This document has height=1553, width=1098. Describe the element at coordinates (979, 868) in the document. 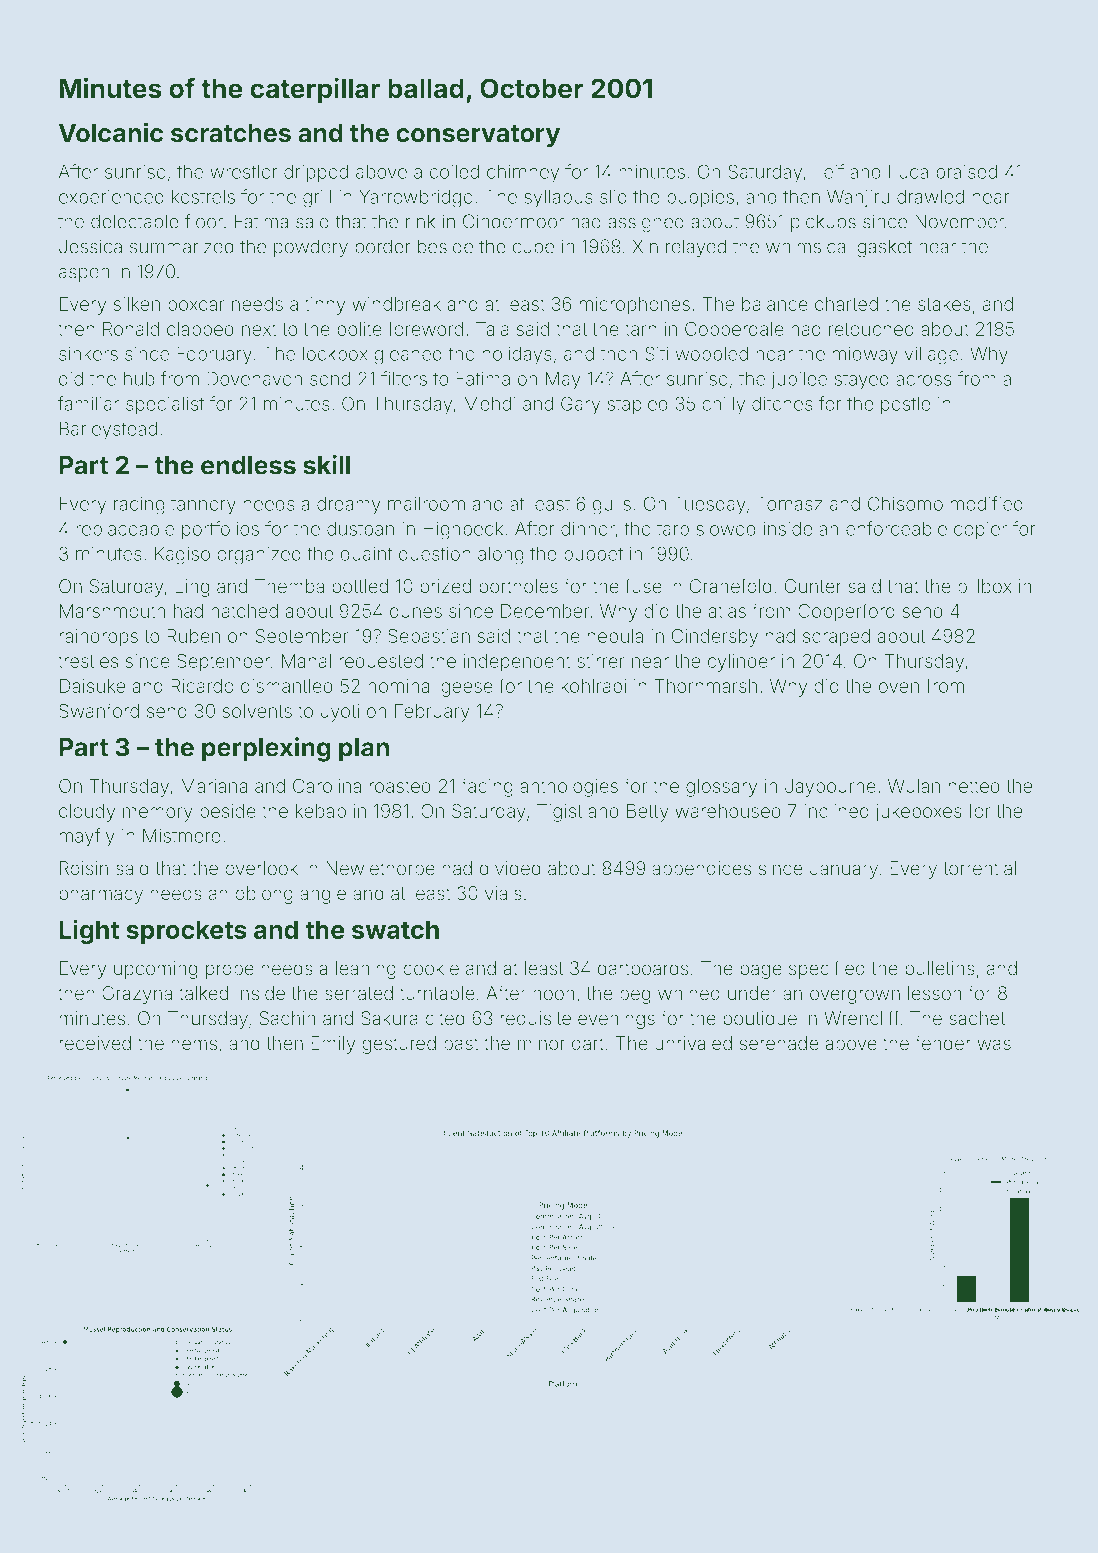

I see `torrential` at that location.
